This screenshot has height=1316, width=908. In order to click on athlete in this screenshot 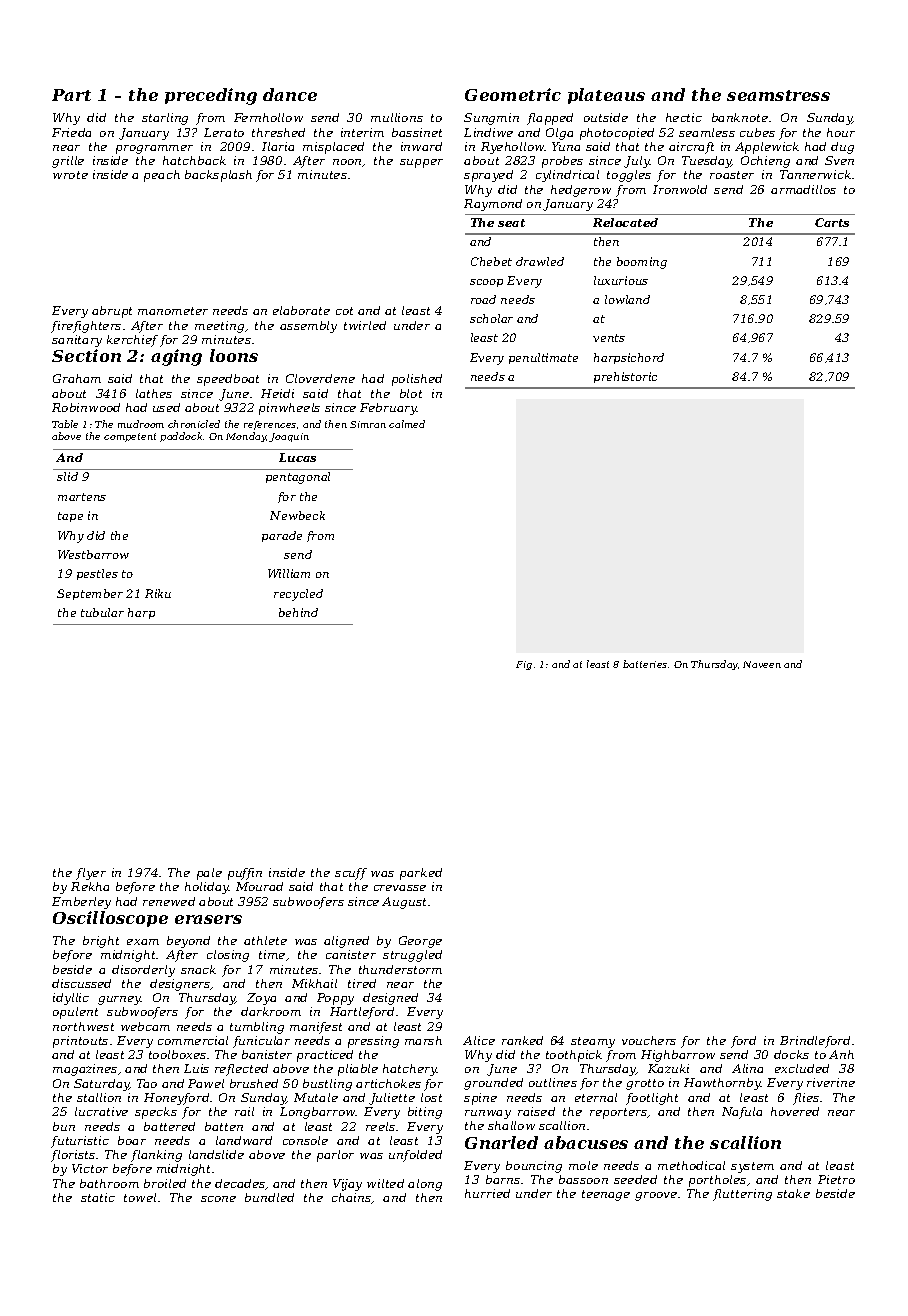, I will do `click(265, 940)`.
